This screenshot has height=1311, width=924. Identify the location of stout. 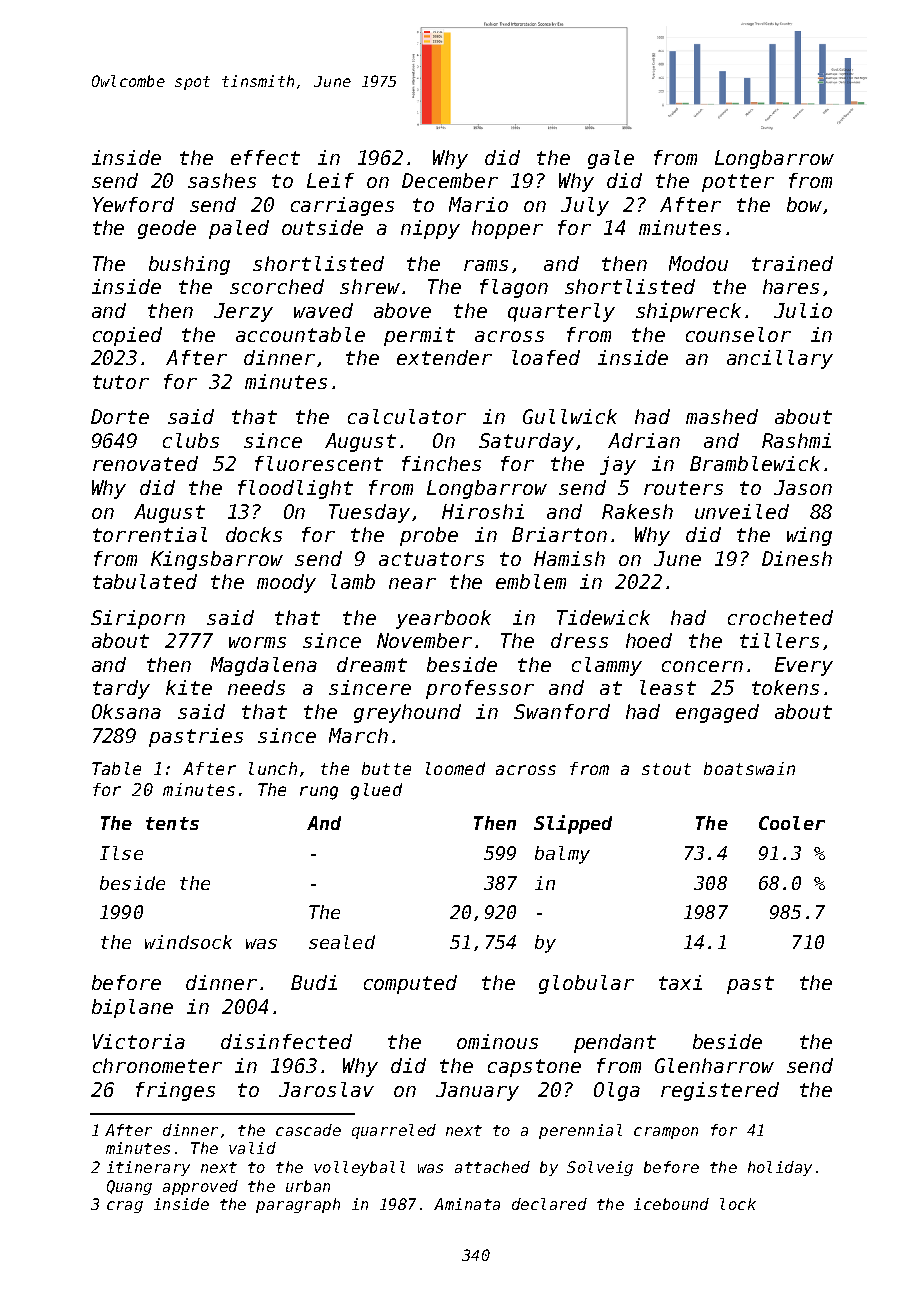
(666, 769).
